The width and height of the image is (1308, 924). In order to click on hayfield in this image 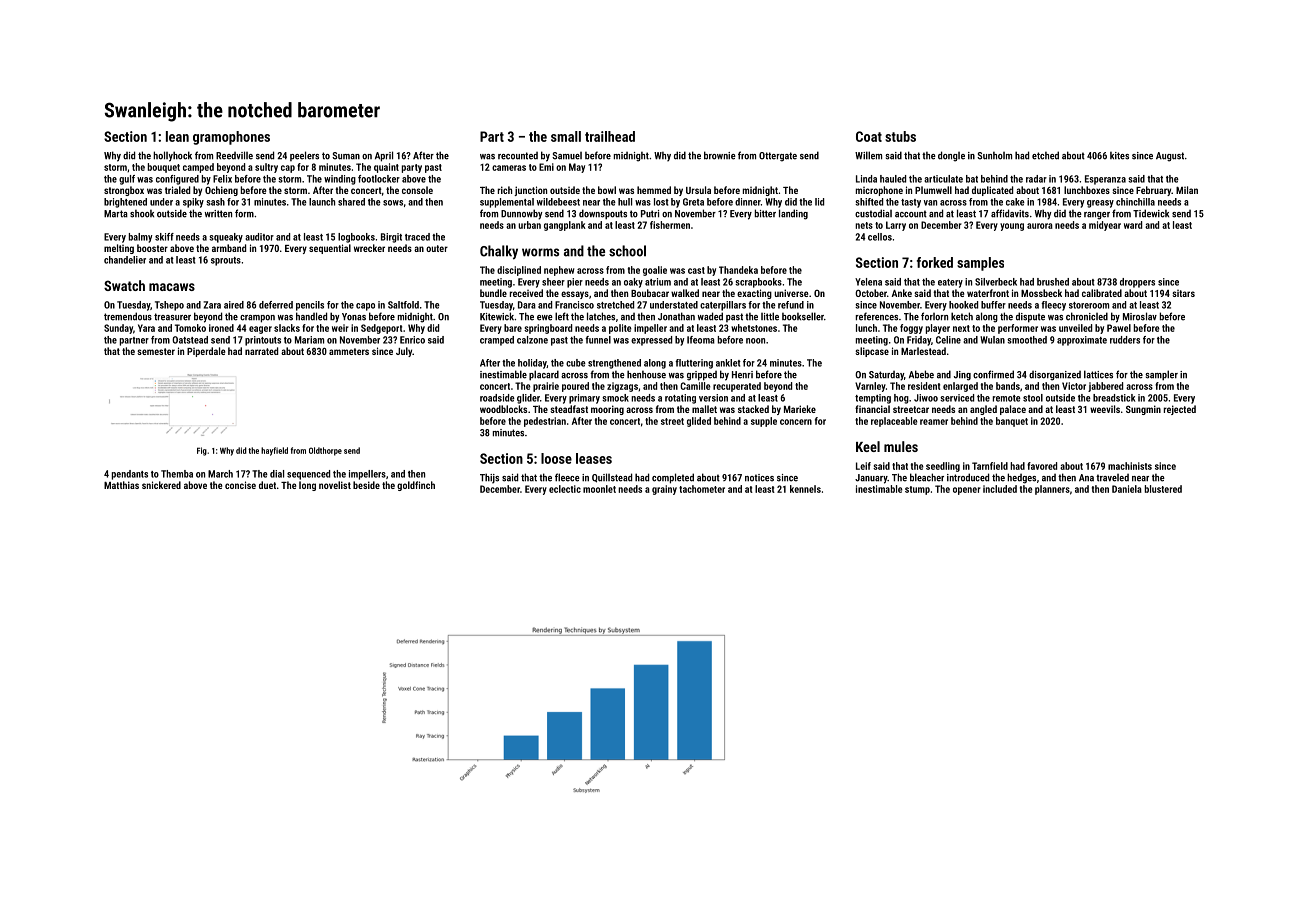, I will do `click(274, 451)`.
